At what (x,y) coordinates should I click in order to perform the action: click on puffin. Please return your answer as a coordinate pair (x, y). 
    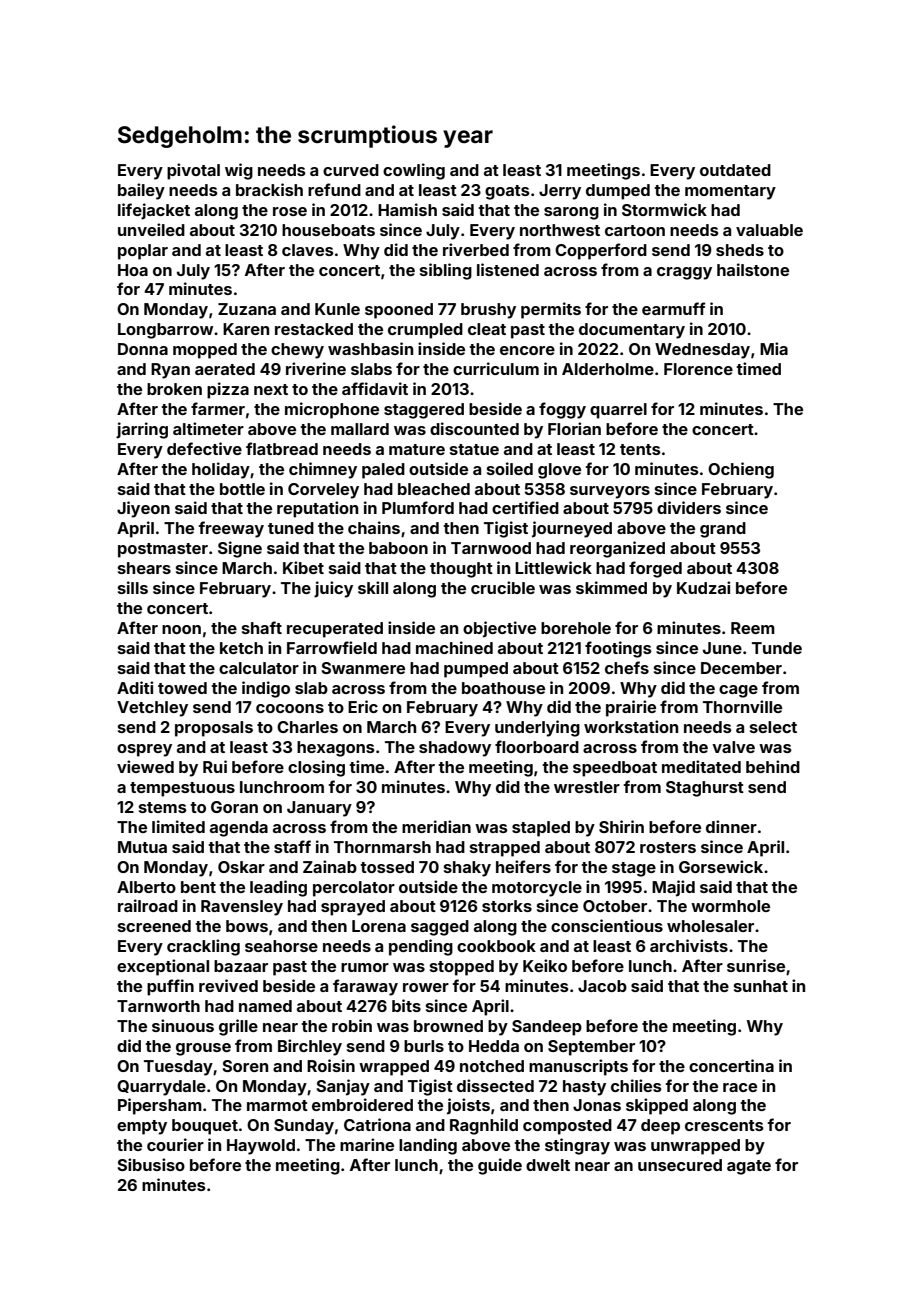
    Looking at the image, I should click on (170, 987).
